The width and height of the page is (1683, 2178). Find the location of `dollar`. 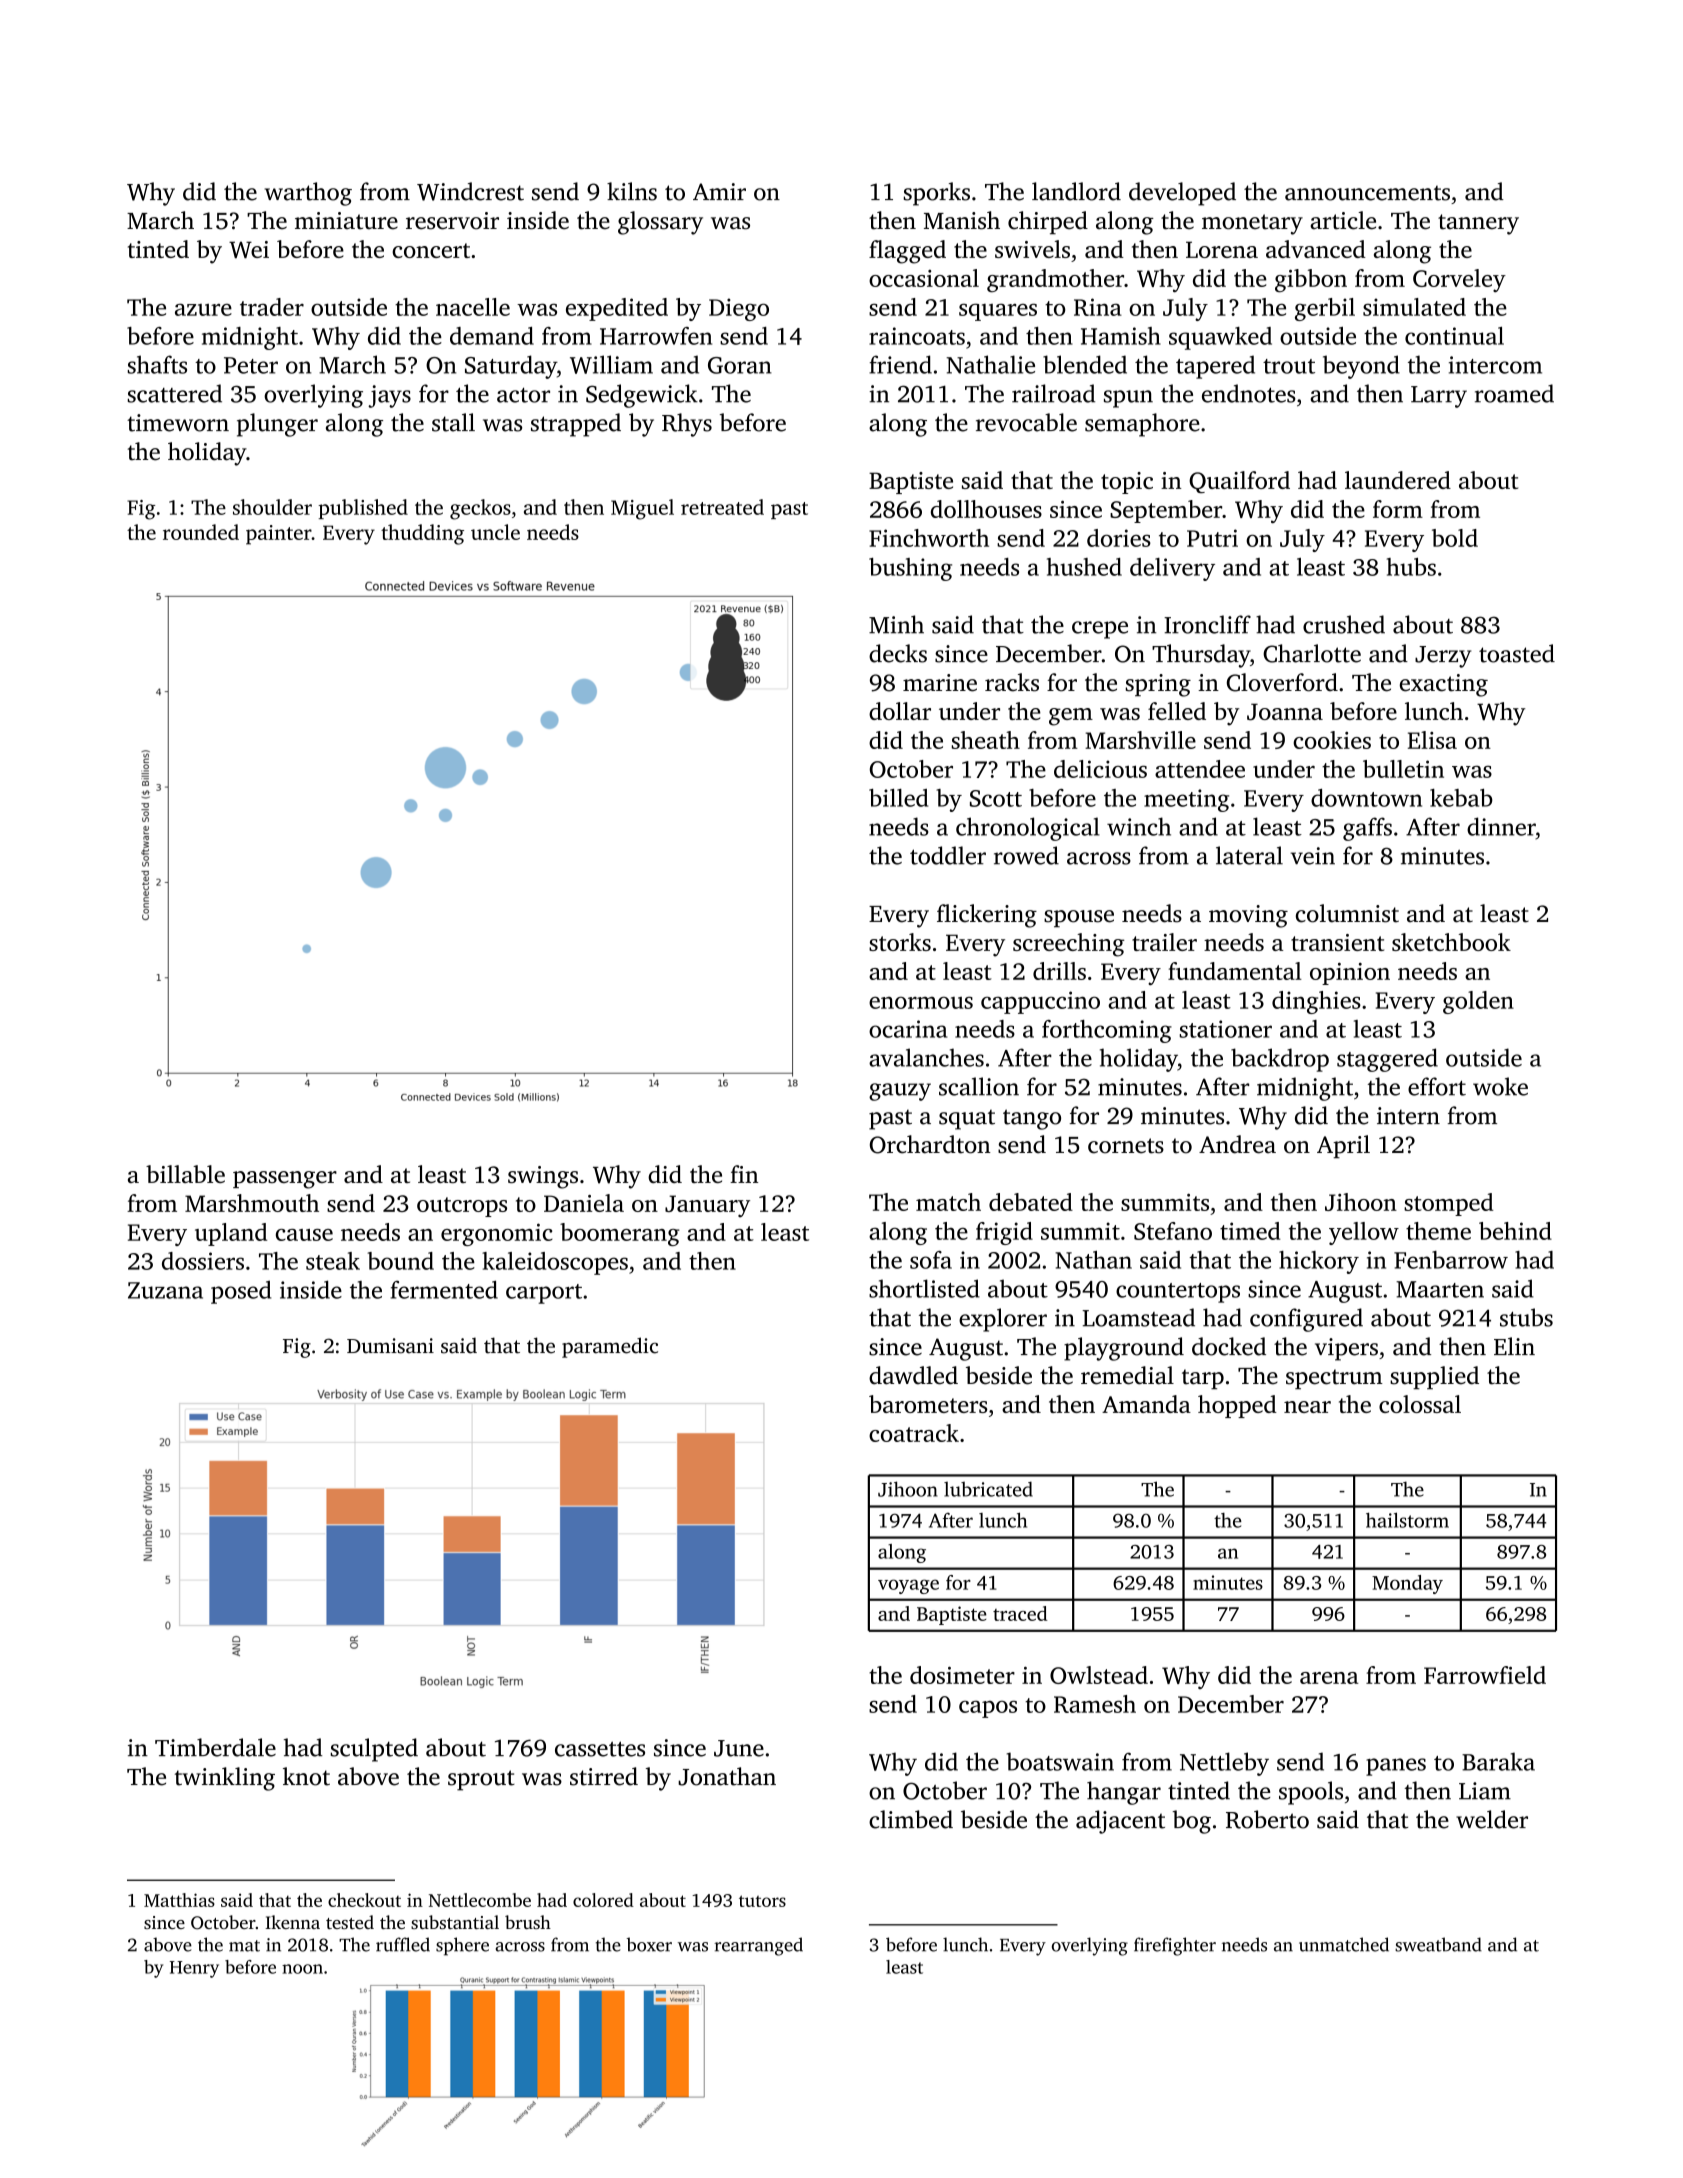

dollar is located at coordinates (900, 711).
